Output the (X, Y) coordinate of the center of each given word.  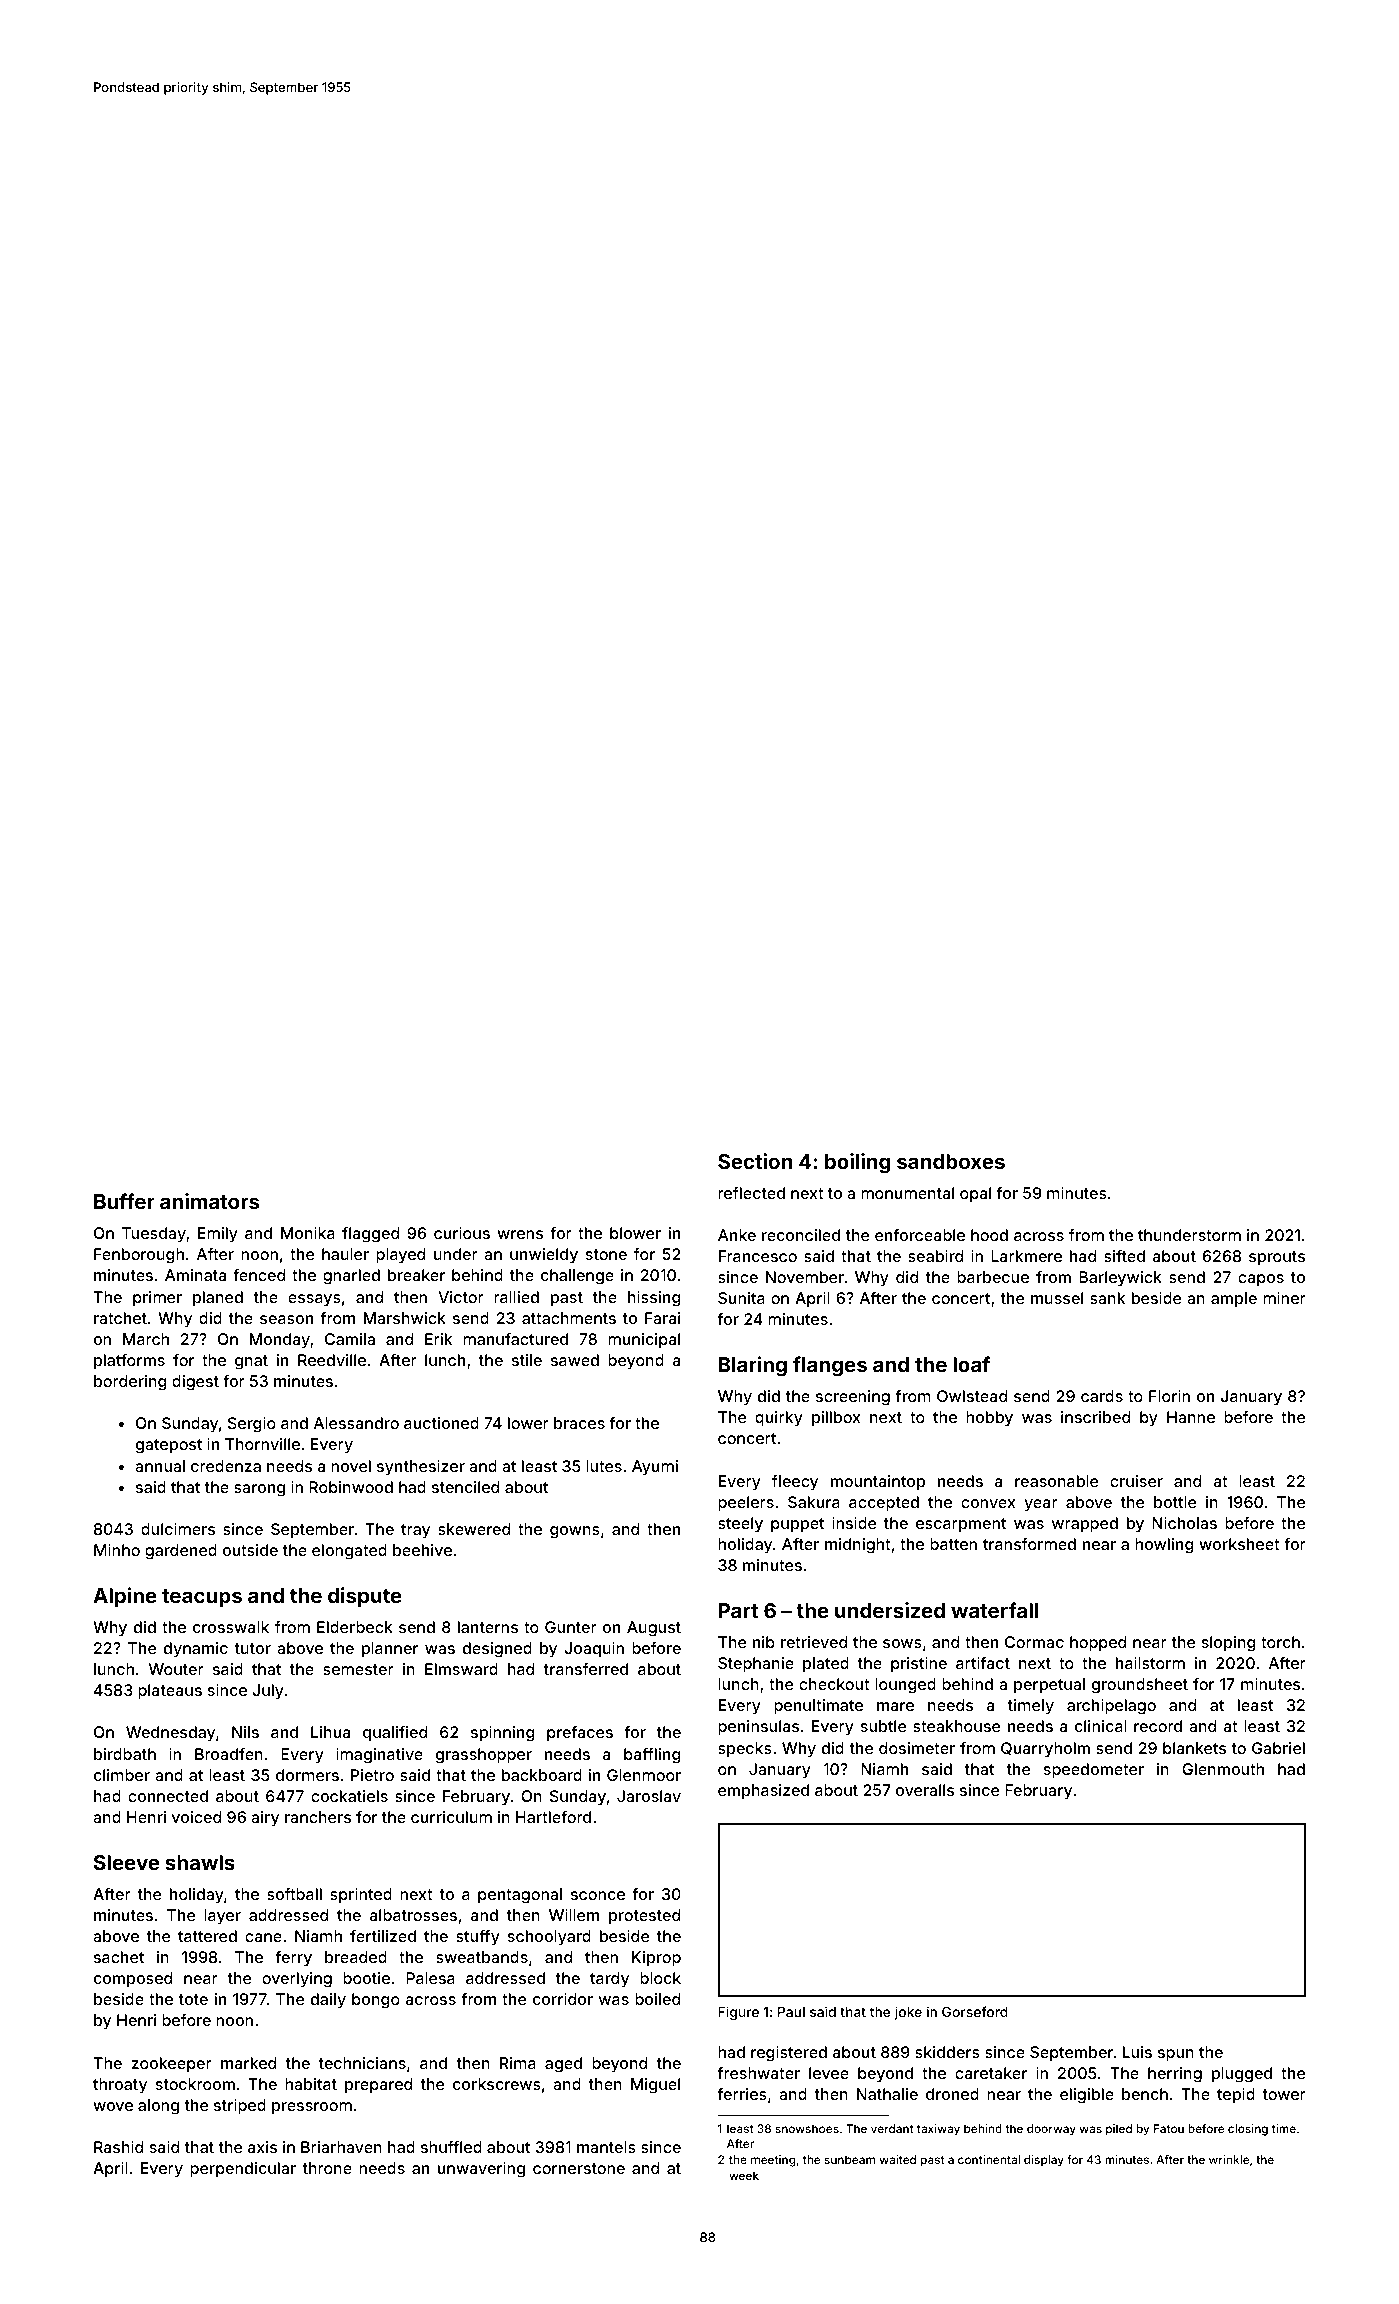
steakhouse (956, 1726)
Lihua (330, 1732)
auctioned (441, 1423)
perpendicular (243, 2170)
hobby (989, 1419)
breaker (416, 1275)
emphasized (763, 1791)
